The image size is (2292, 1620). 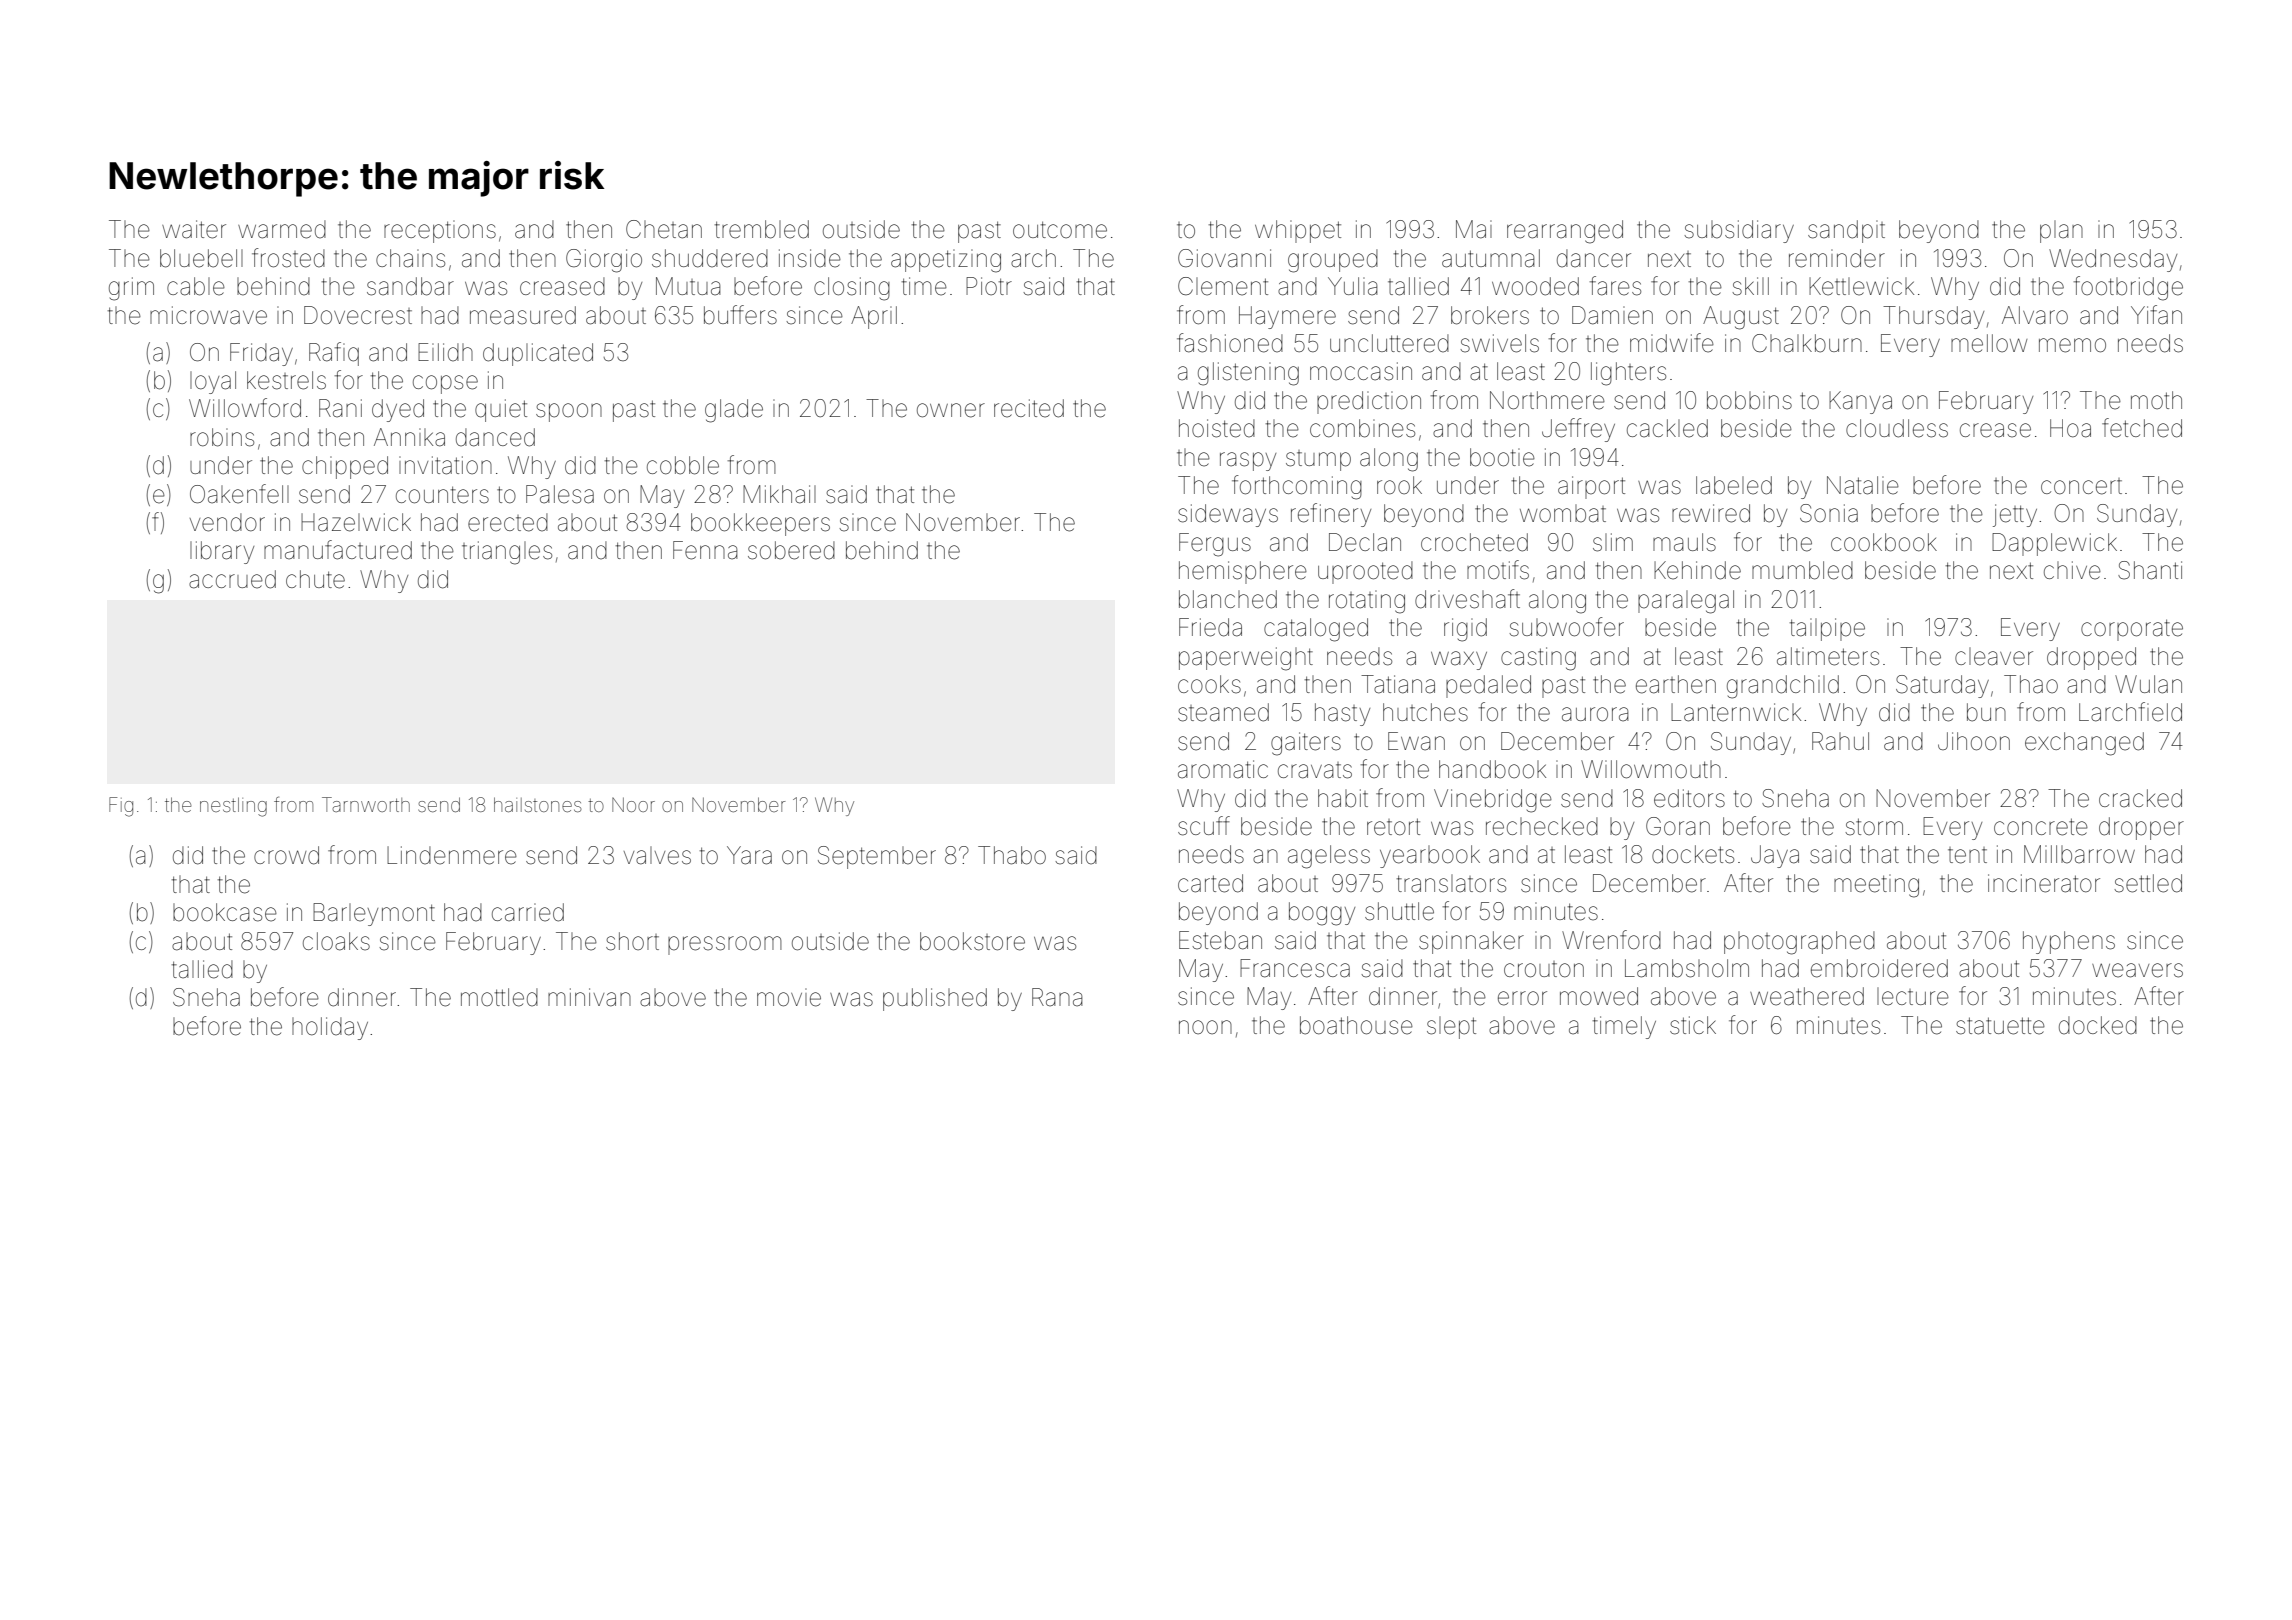 I want to click on hailstones, so click(x=538, y=804).
